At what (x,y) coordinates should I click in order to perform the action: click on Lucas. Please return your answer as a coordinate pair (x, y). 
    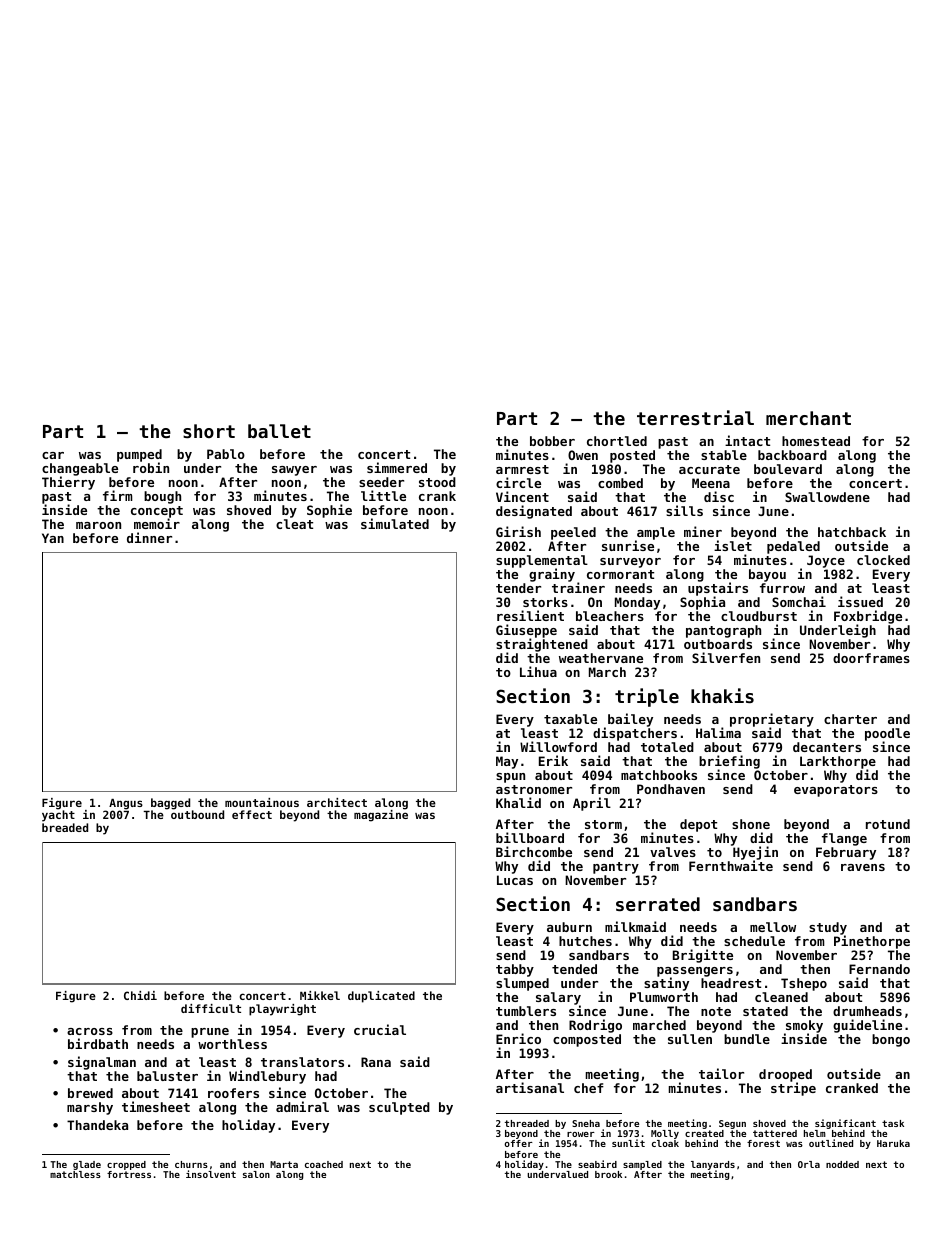
    Looking at the image, I should click on (515, 880).
